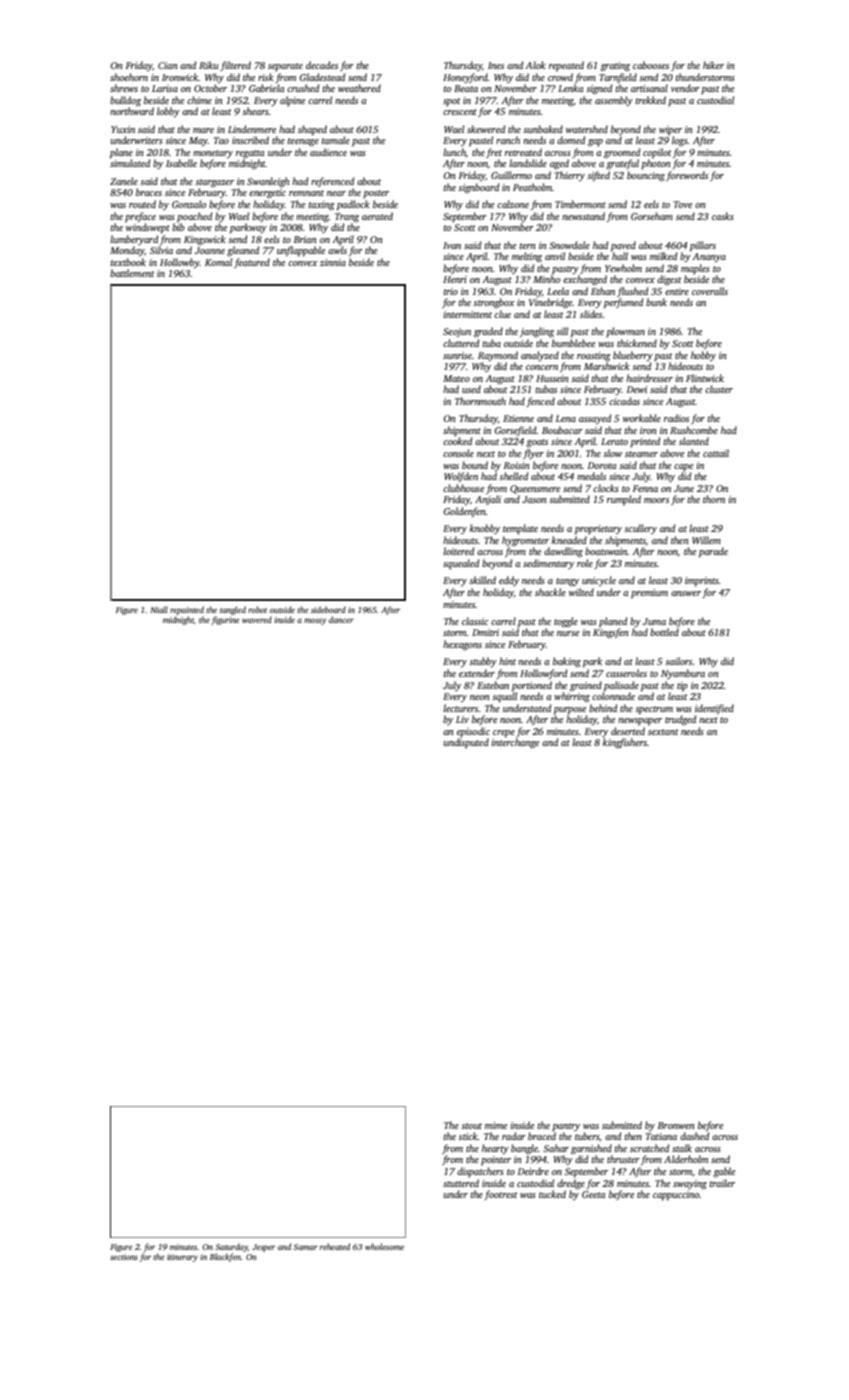  Describe the element at coordinates (504, 733) in the document. I see `crepe` at that location.
